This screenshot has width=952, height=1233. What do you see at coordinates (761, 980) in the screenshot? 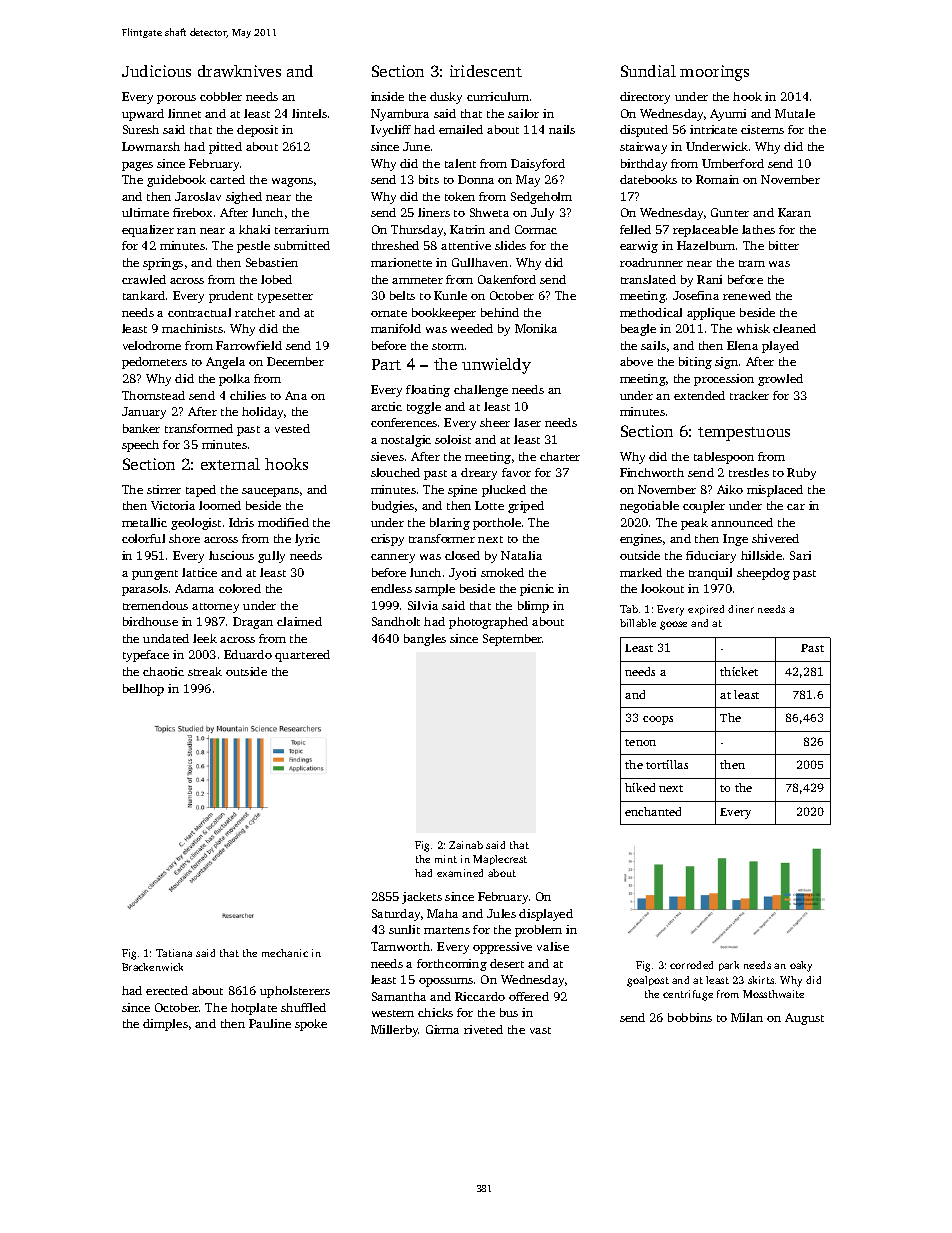
I see `skirts` at bounding box center [761, 980].
